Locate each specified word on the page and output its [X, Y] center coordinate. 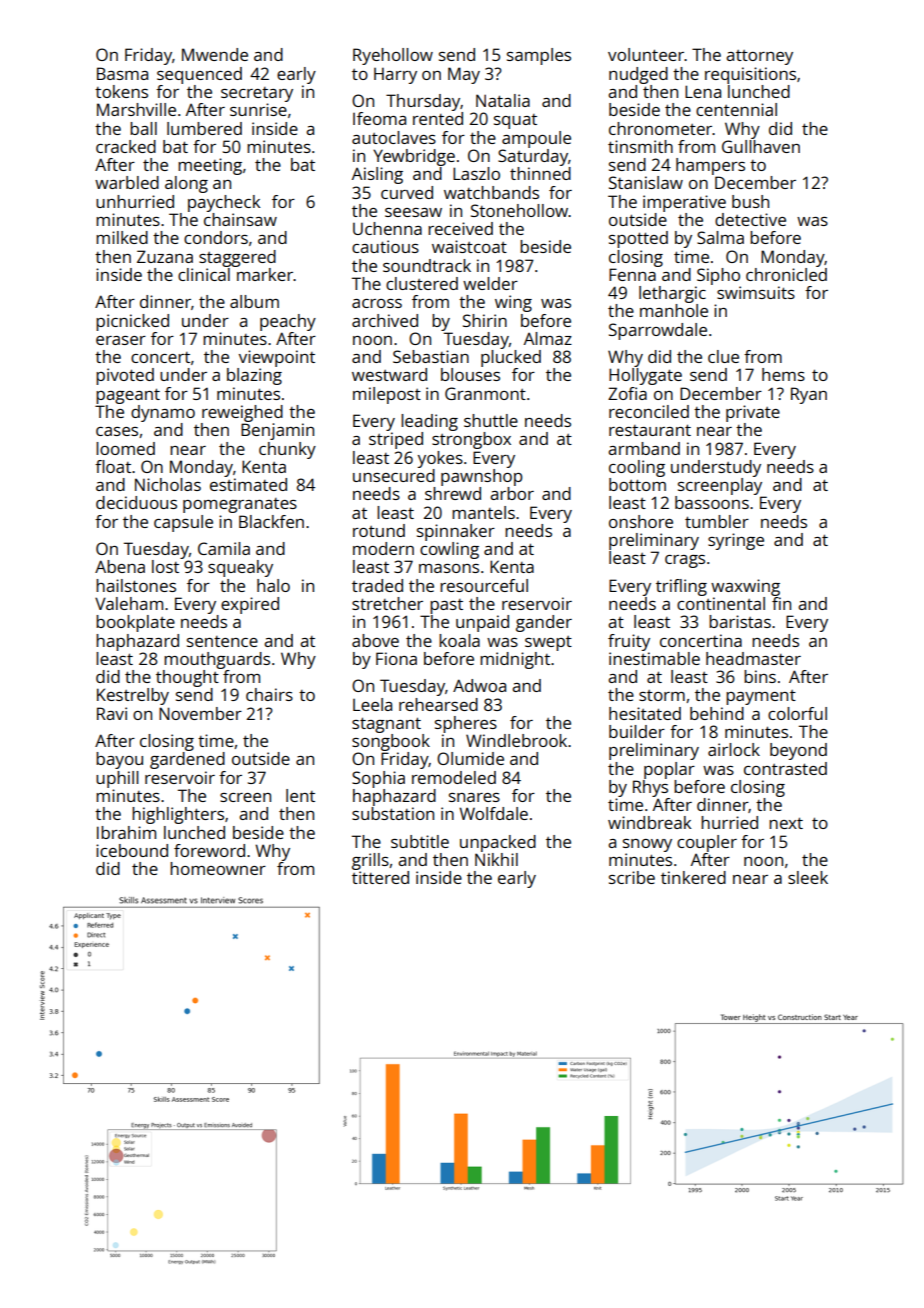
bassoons [712, 502]
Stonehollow [519, 210]
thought [187, 678]
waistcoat [469, 246]
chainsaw [240, 219]
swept [548, 643]
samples [539, 56]
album [254, 301]
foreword [209, 850]
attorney [759, 57]
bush [750, 201]
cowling [449, 550]
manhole [674, 310]
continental [721, 603]
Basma [122, 73]
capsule [183, 523]
